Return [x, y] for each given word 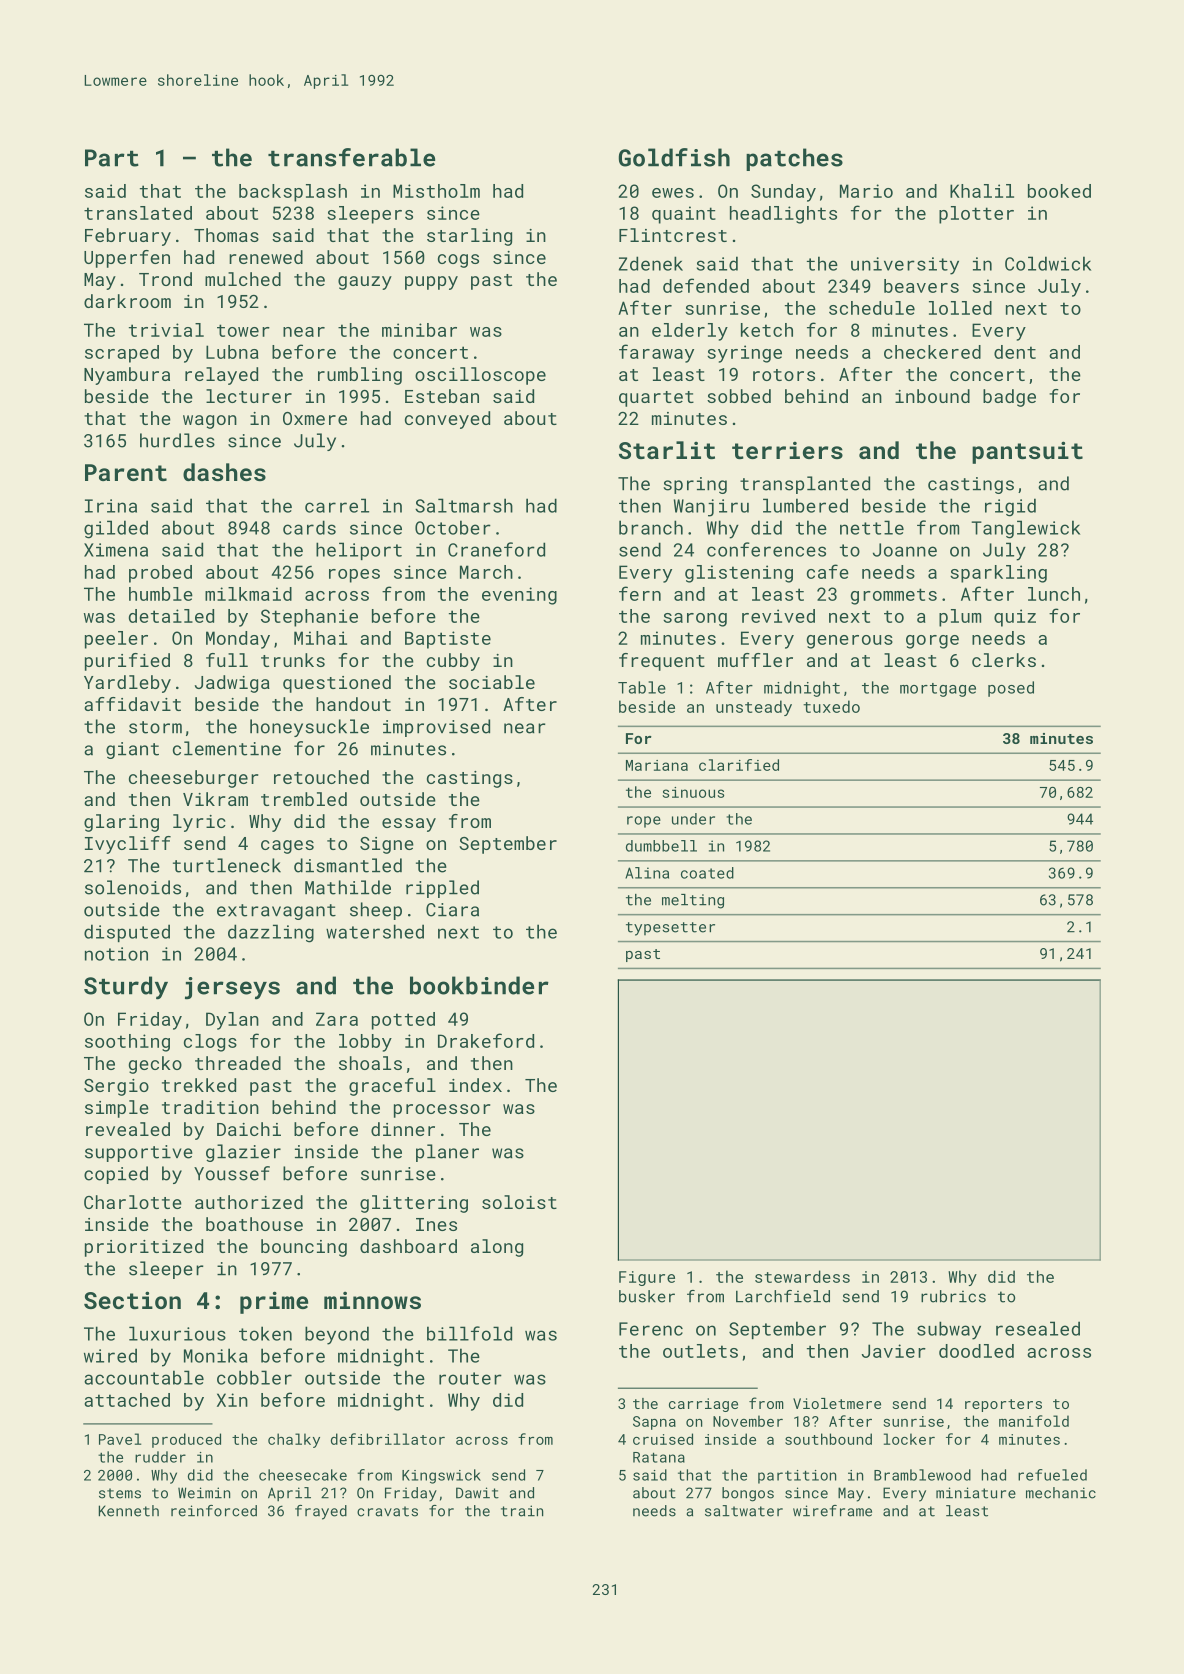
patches [794, 159]
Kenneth [129, 1511]
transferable [351, 157]
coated [707, 873]
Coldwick [1048, 263]
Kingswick [441, 1476]
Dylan [232, 1021]
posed [1011, 689]
